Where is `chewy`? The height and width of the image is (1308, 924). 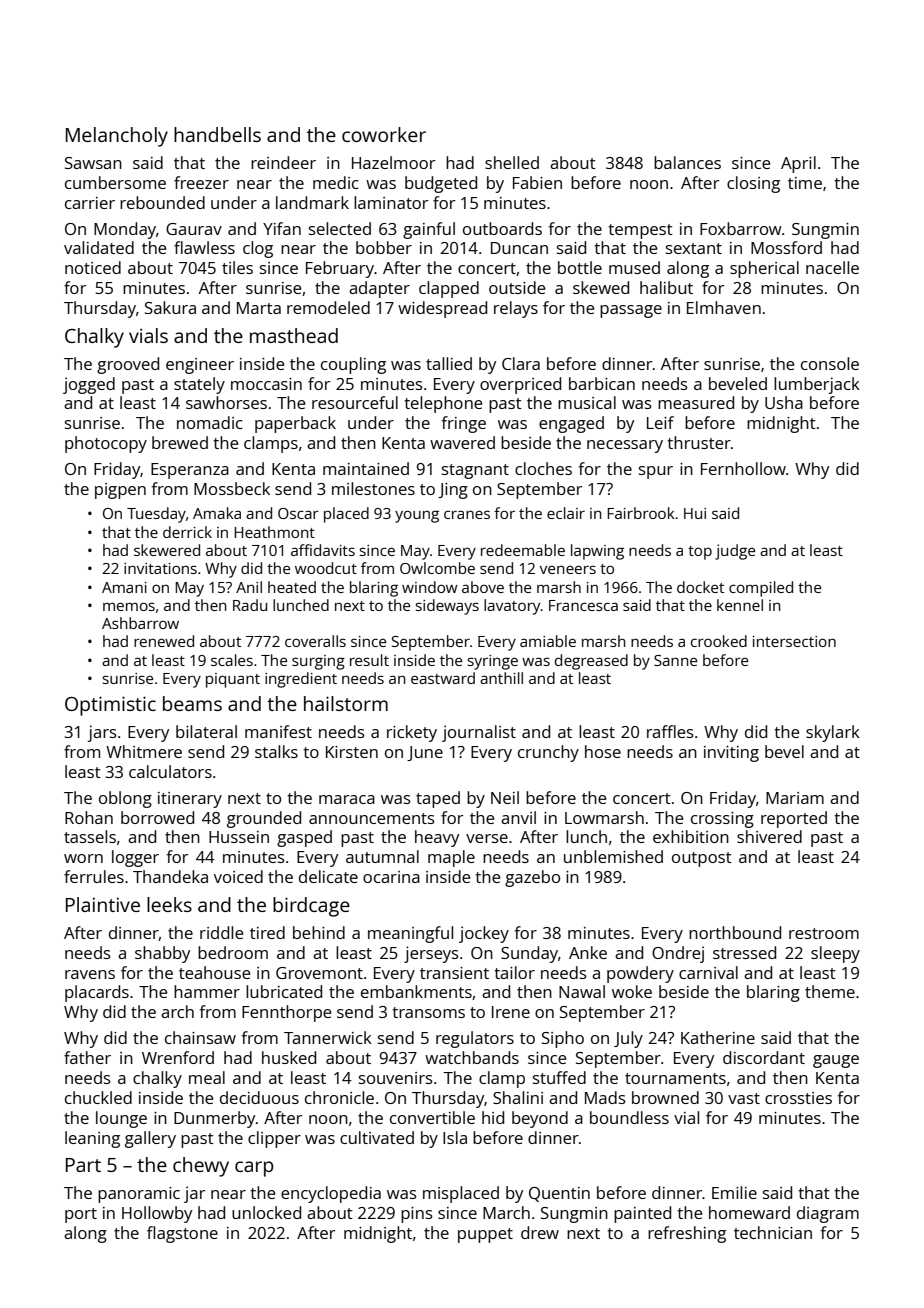 chewy is located at coordinates (201, 1167).
